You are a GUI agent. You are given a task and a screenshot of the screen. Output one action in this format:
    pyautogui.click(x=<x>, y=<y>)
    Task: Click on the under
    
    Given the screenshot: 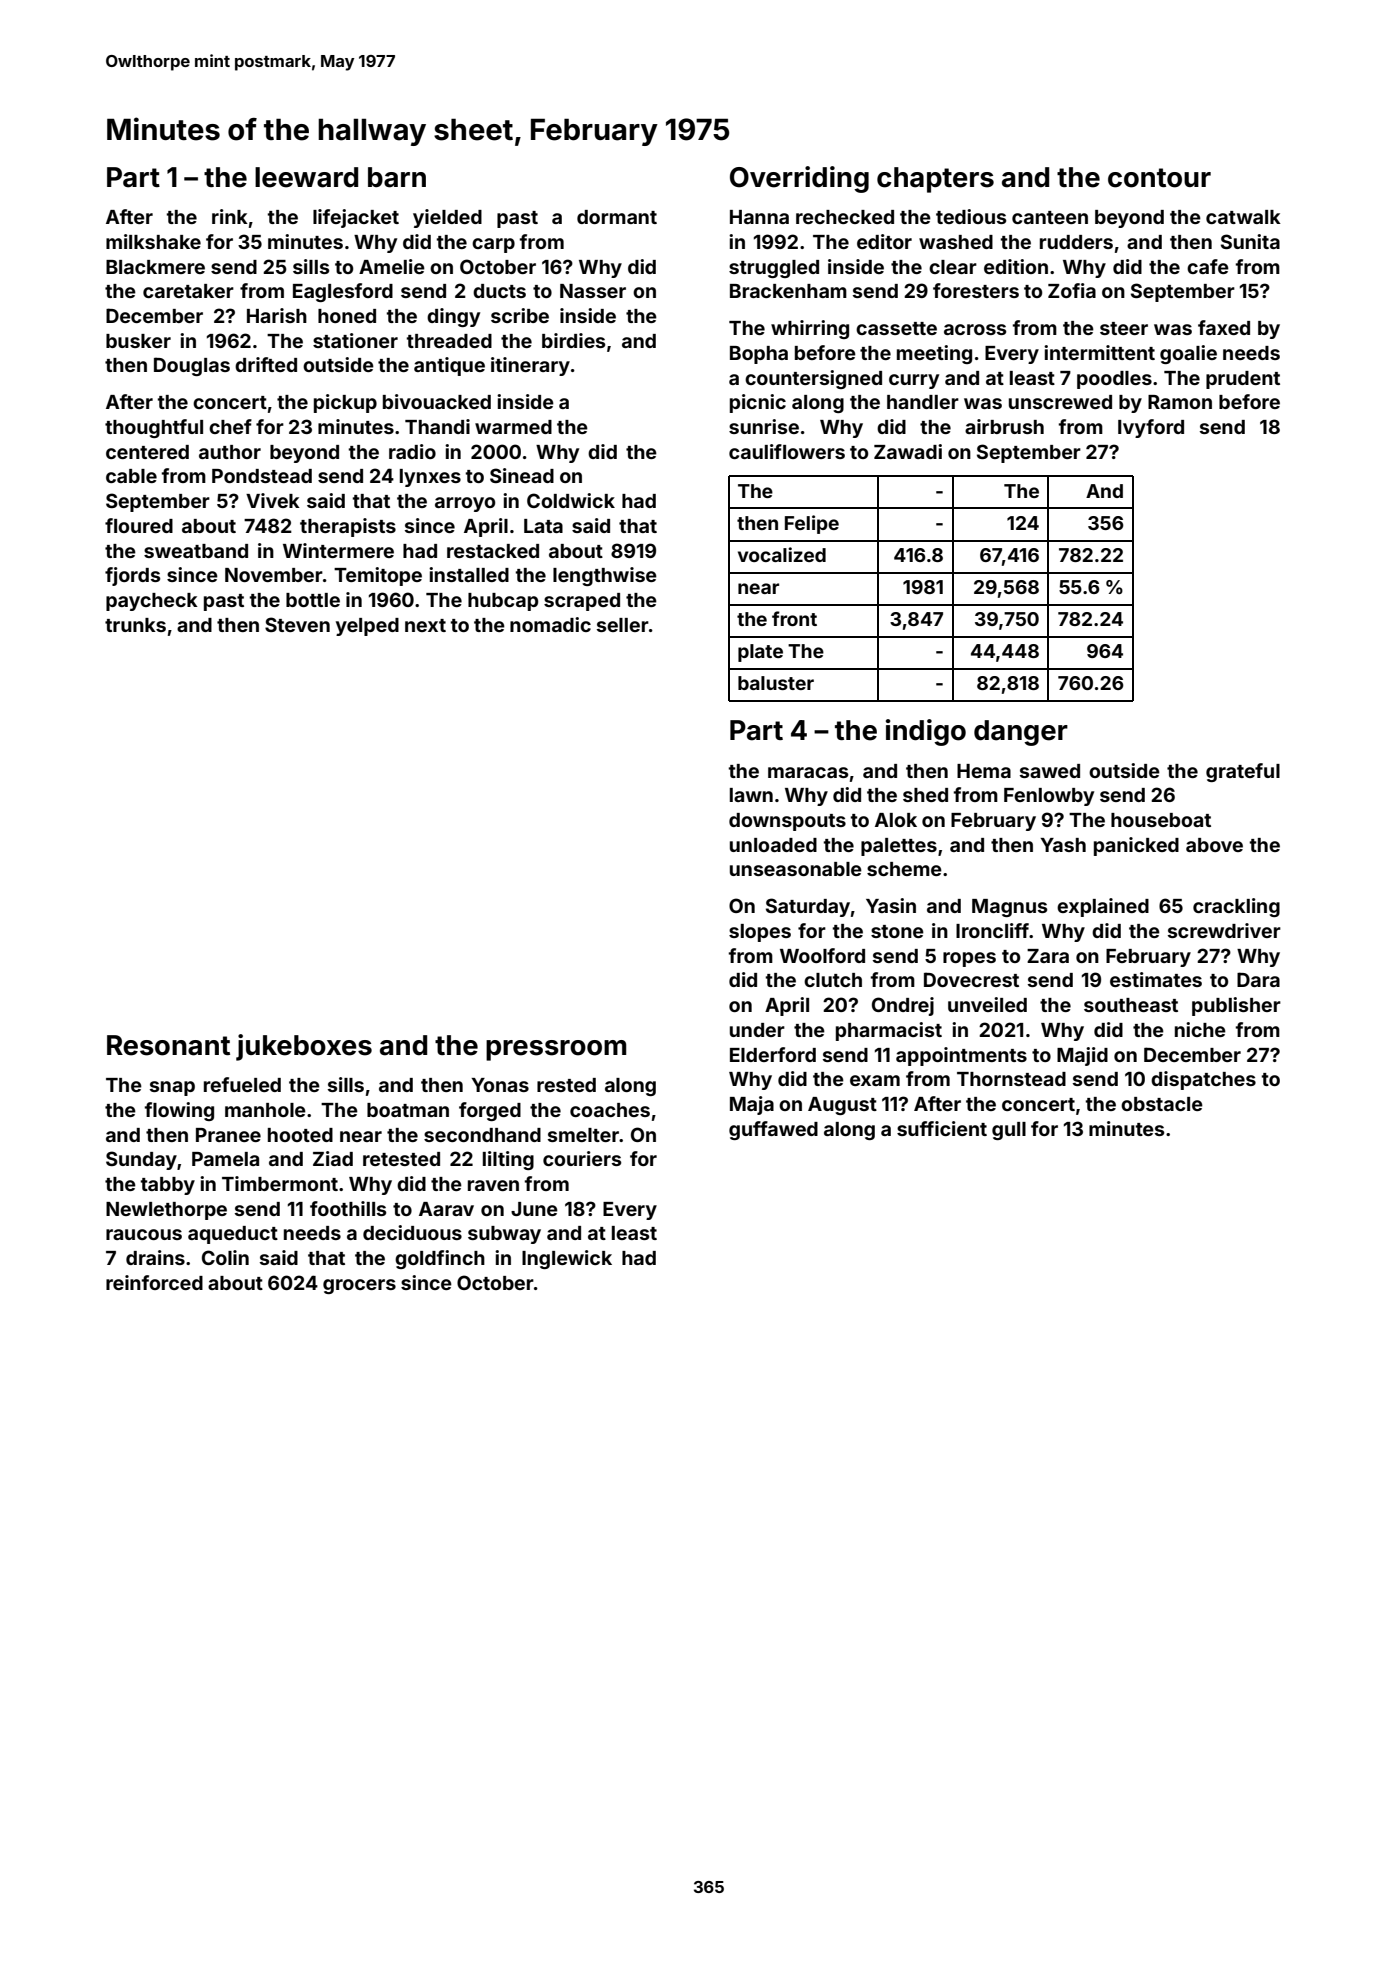 What is the action you would take?
    pyautogui.click(x=757, y=1030)
